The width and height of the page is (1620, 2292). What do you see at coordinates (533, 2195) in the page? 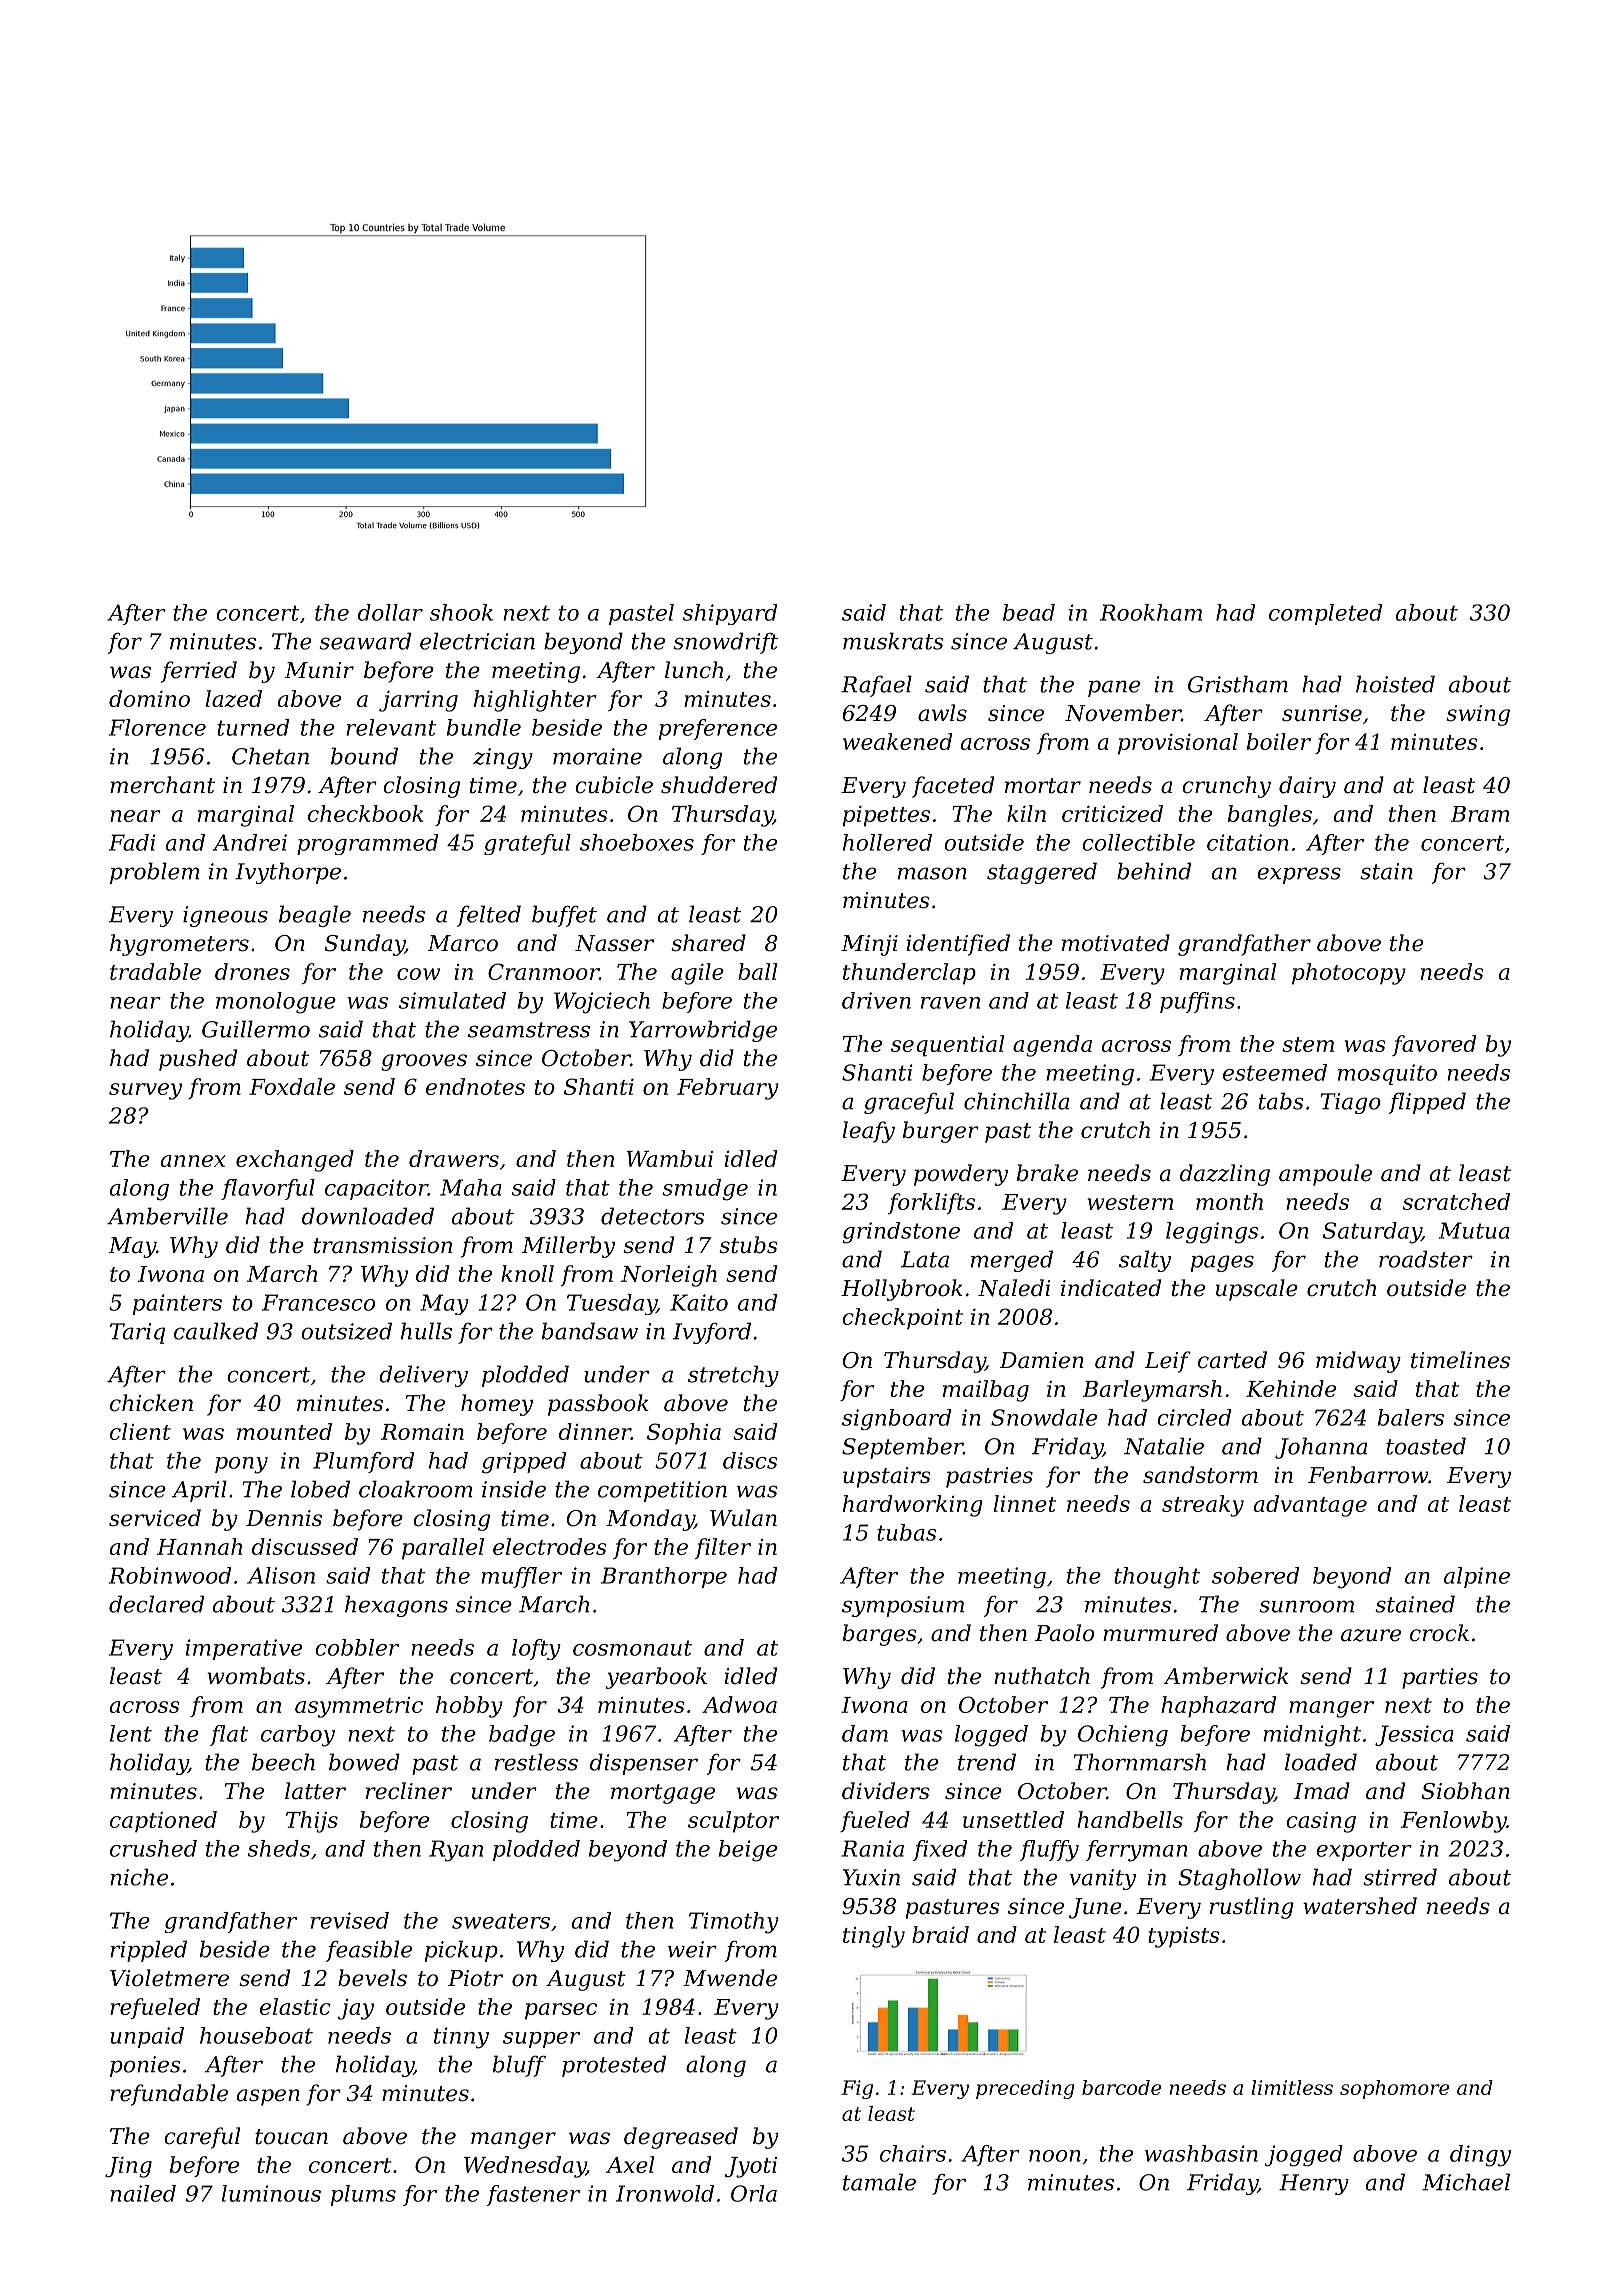
I see `fastener` at bounding box center [533, 2195].
